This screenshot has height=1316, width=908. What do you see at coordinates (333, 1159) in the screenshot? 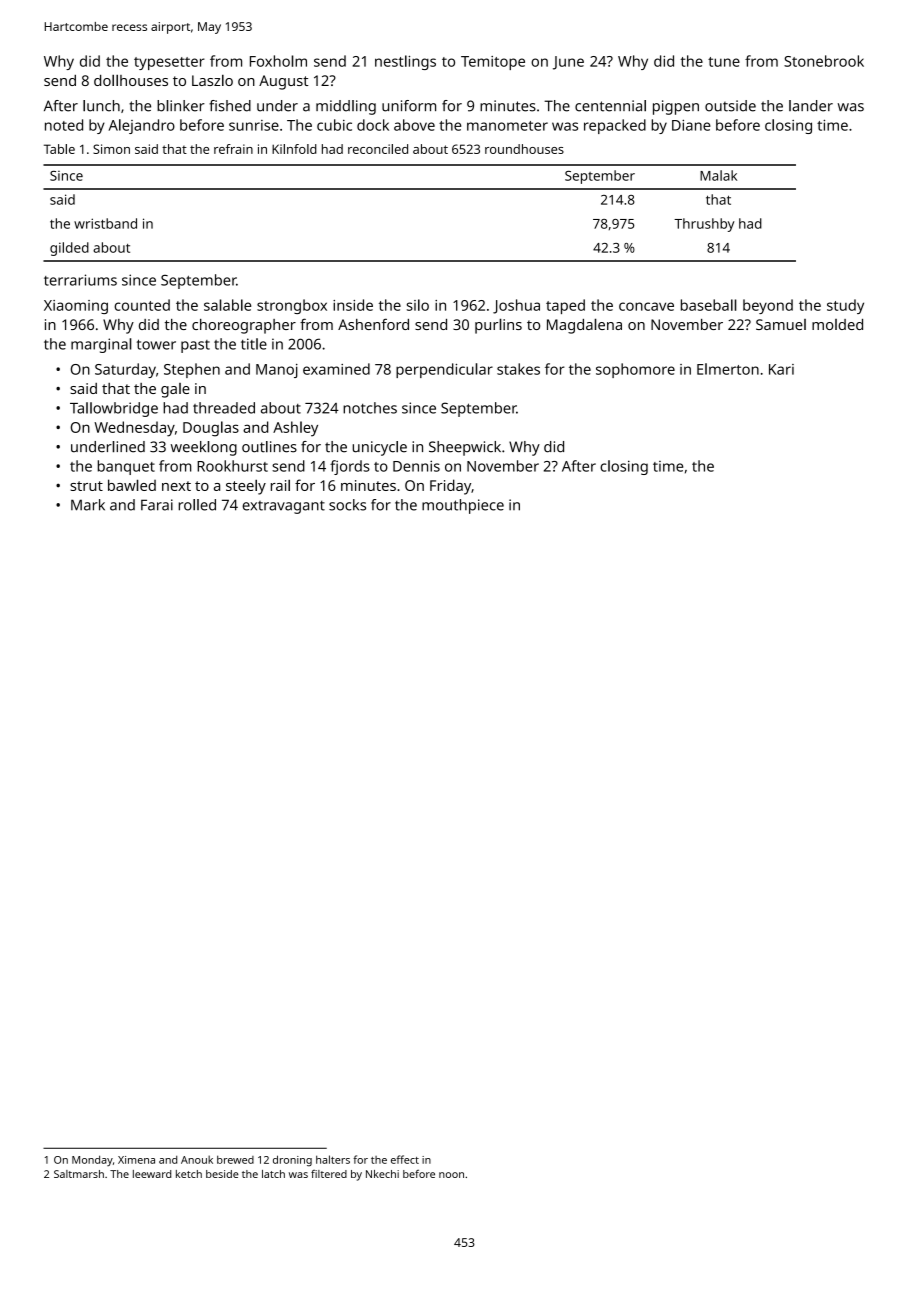
I see `halters` at bounding box center [333, 1159].
